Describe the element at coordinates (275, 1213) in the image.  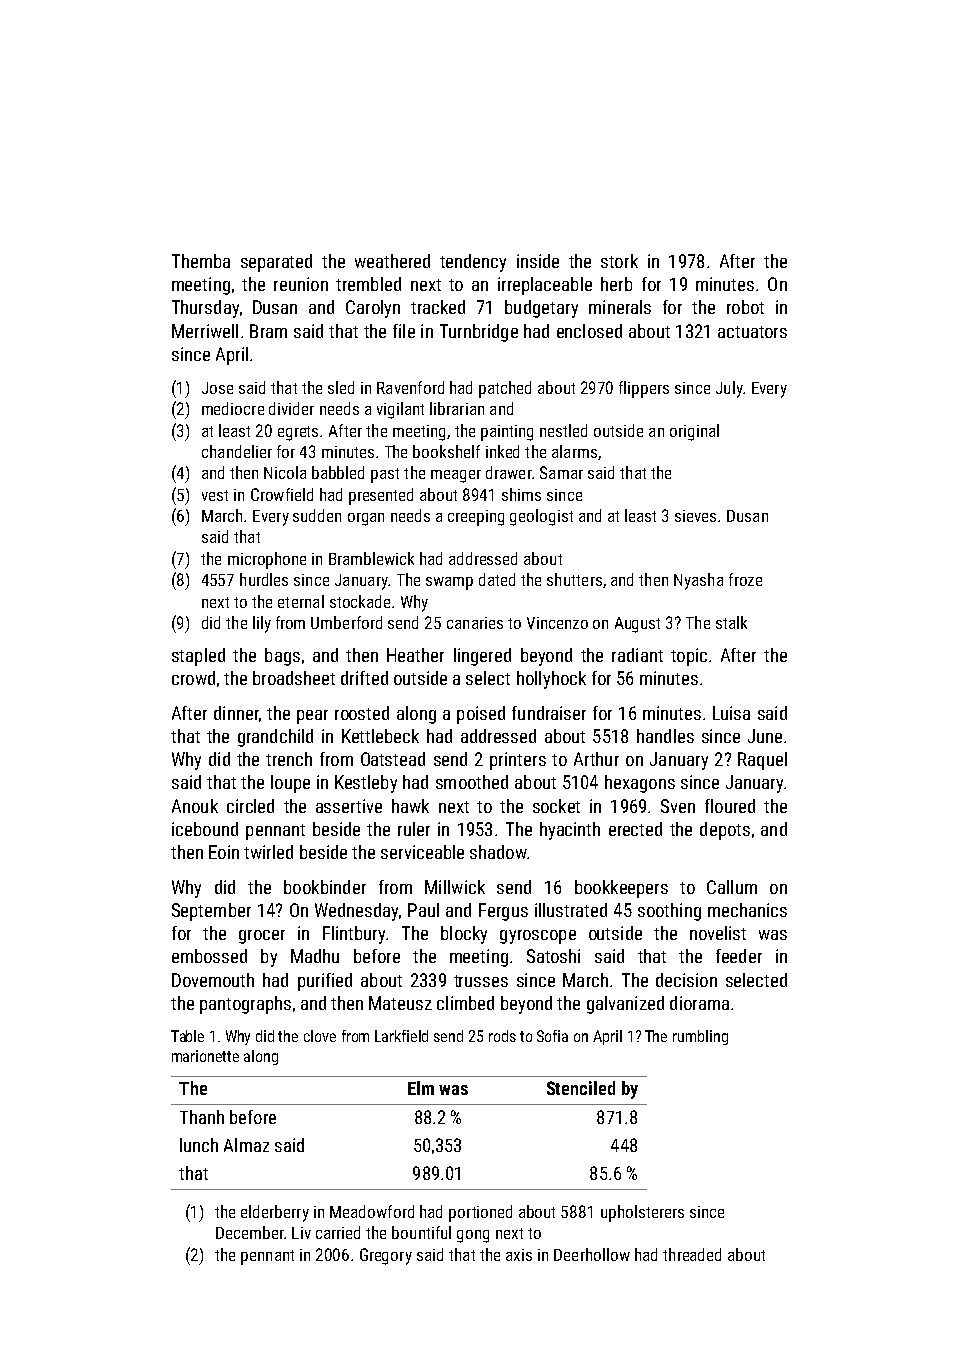
I see `elderberry` at that location.
